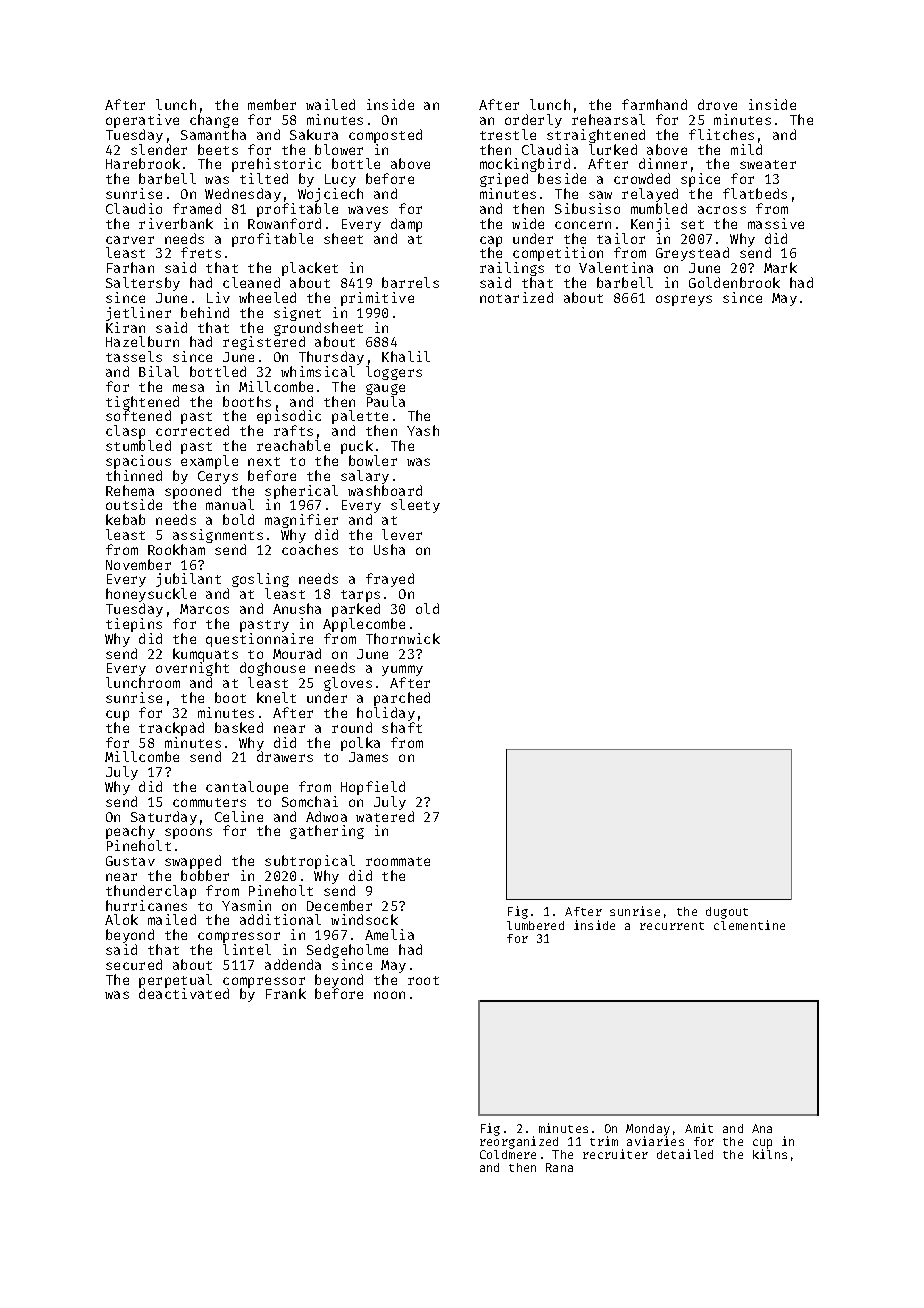 The height and width of the screenshot is (1308, 924). What do you see at coordinates (727, 913) in the screenshot?
I see `dugout` at bounding box center [727, 913].
